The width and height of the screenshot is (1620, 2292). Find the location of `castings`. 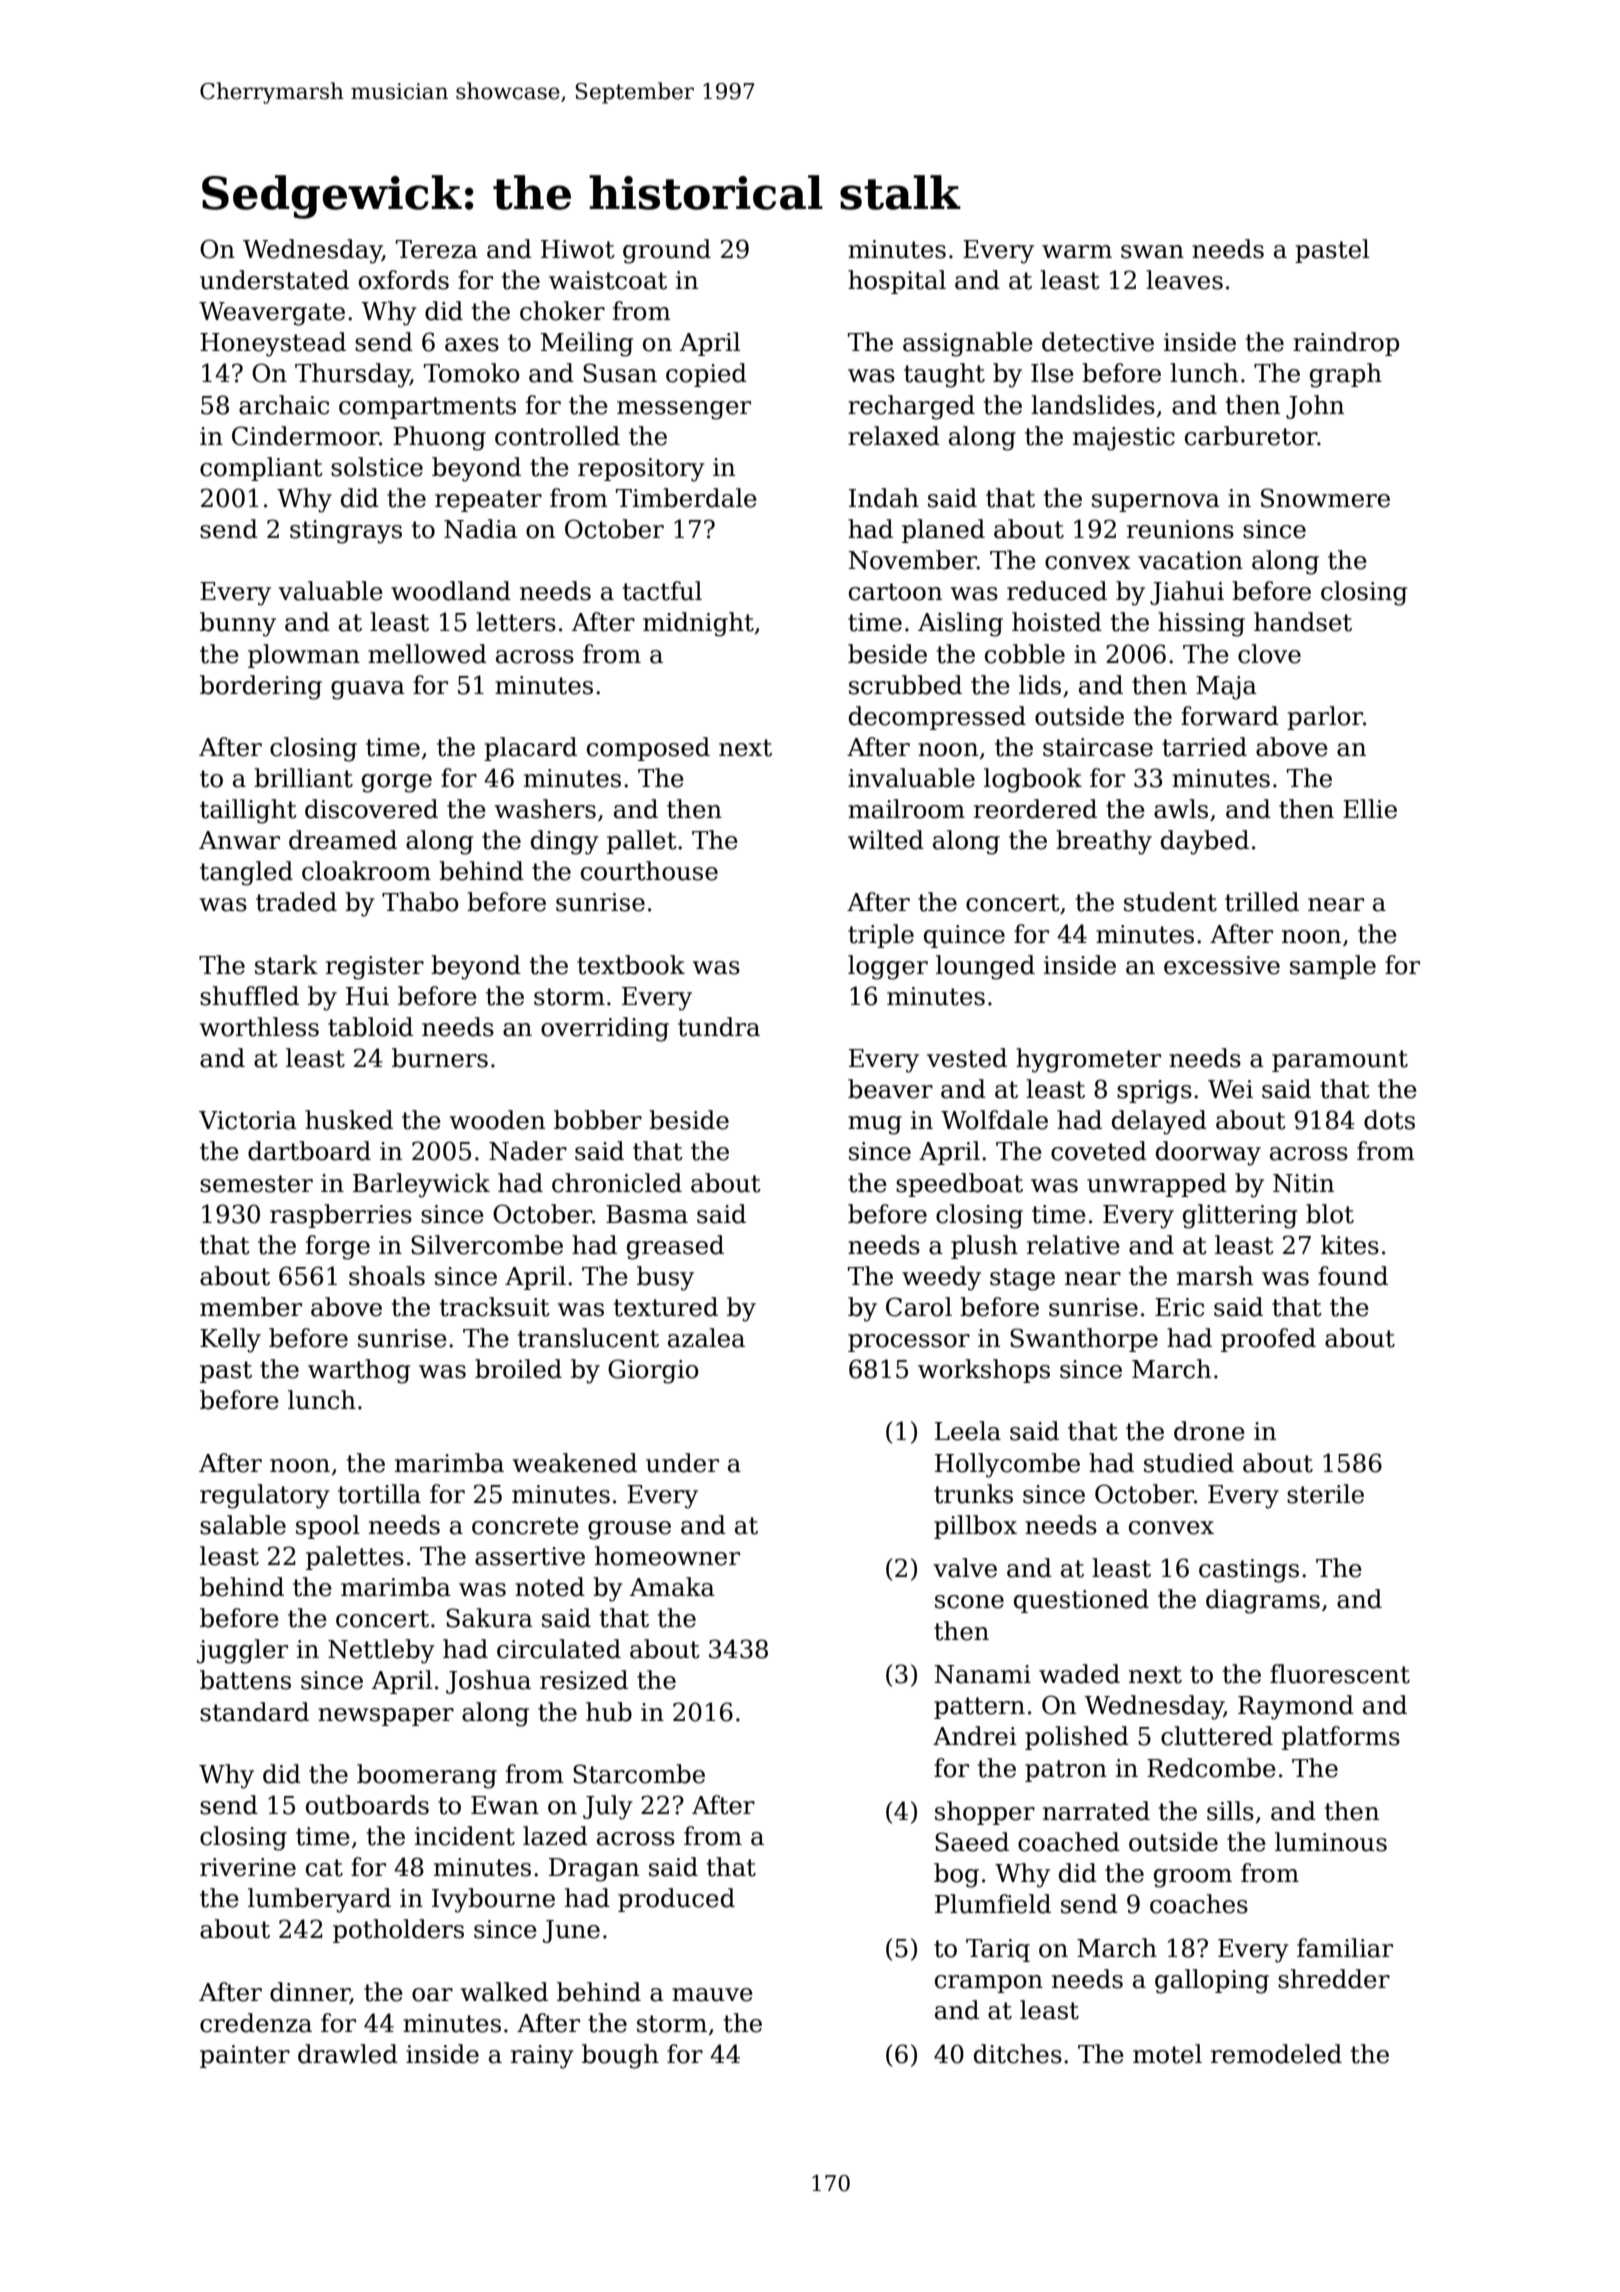

castings is located at coordinates (1249, 1571).
